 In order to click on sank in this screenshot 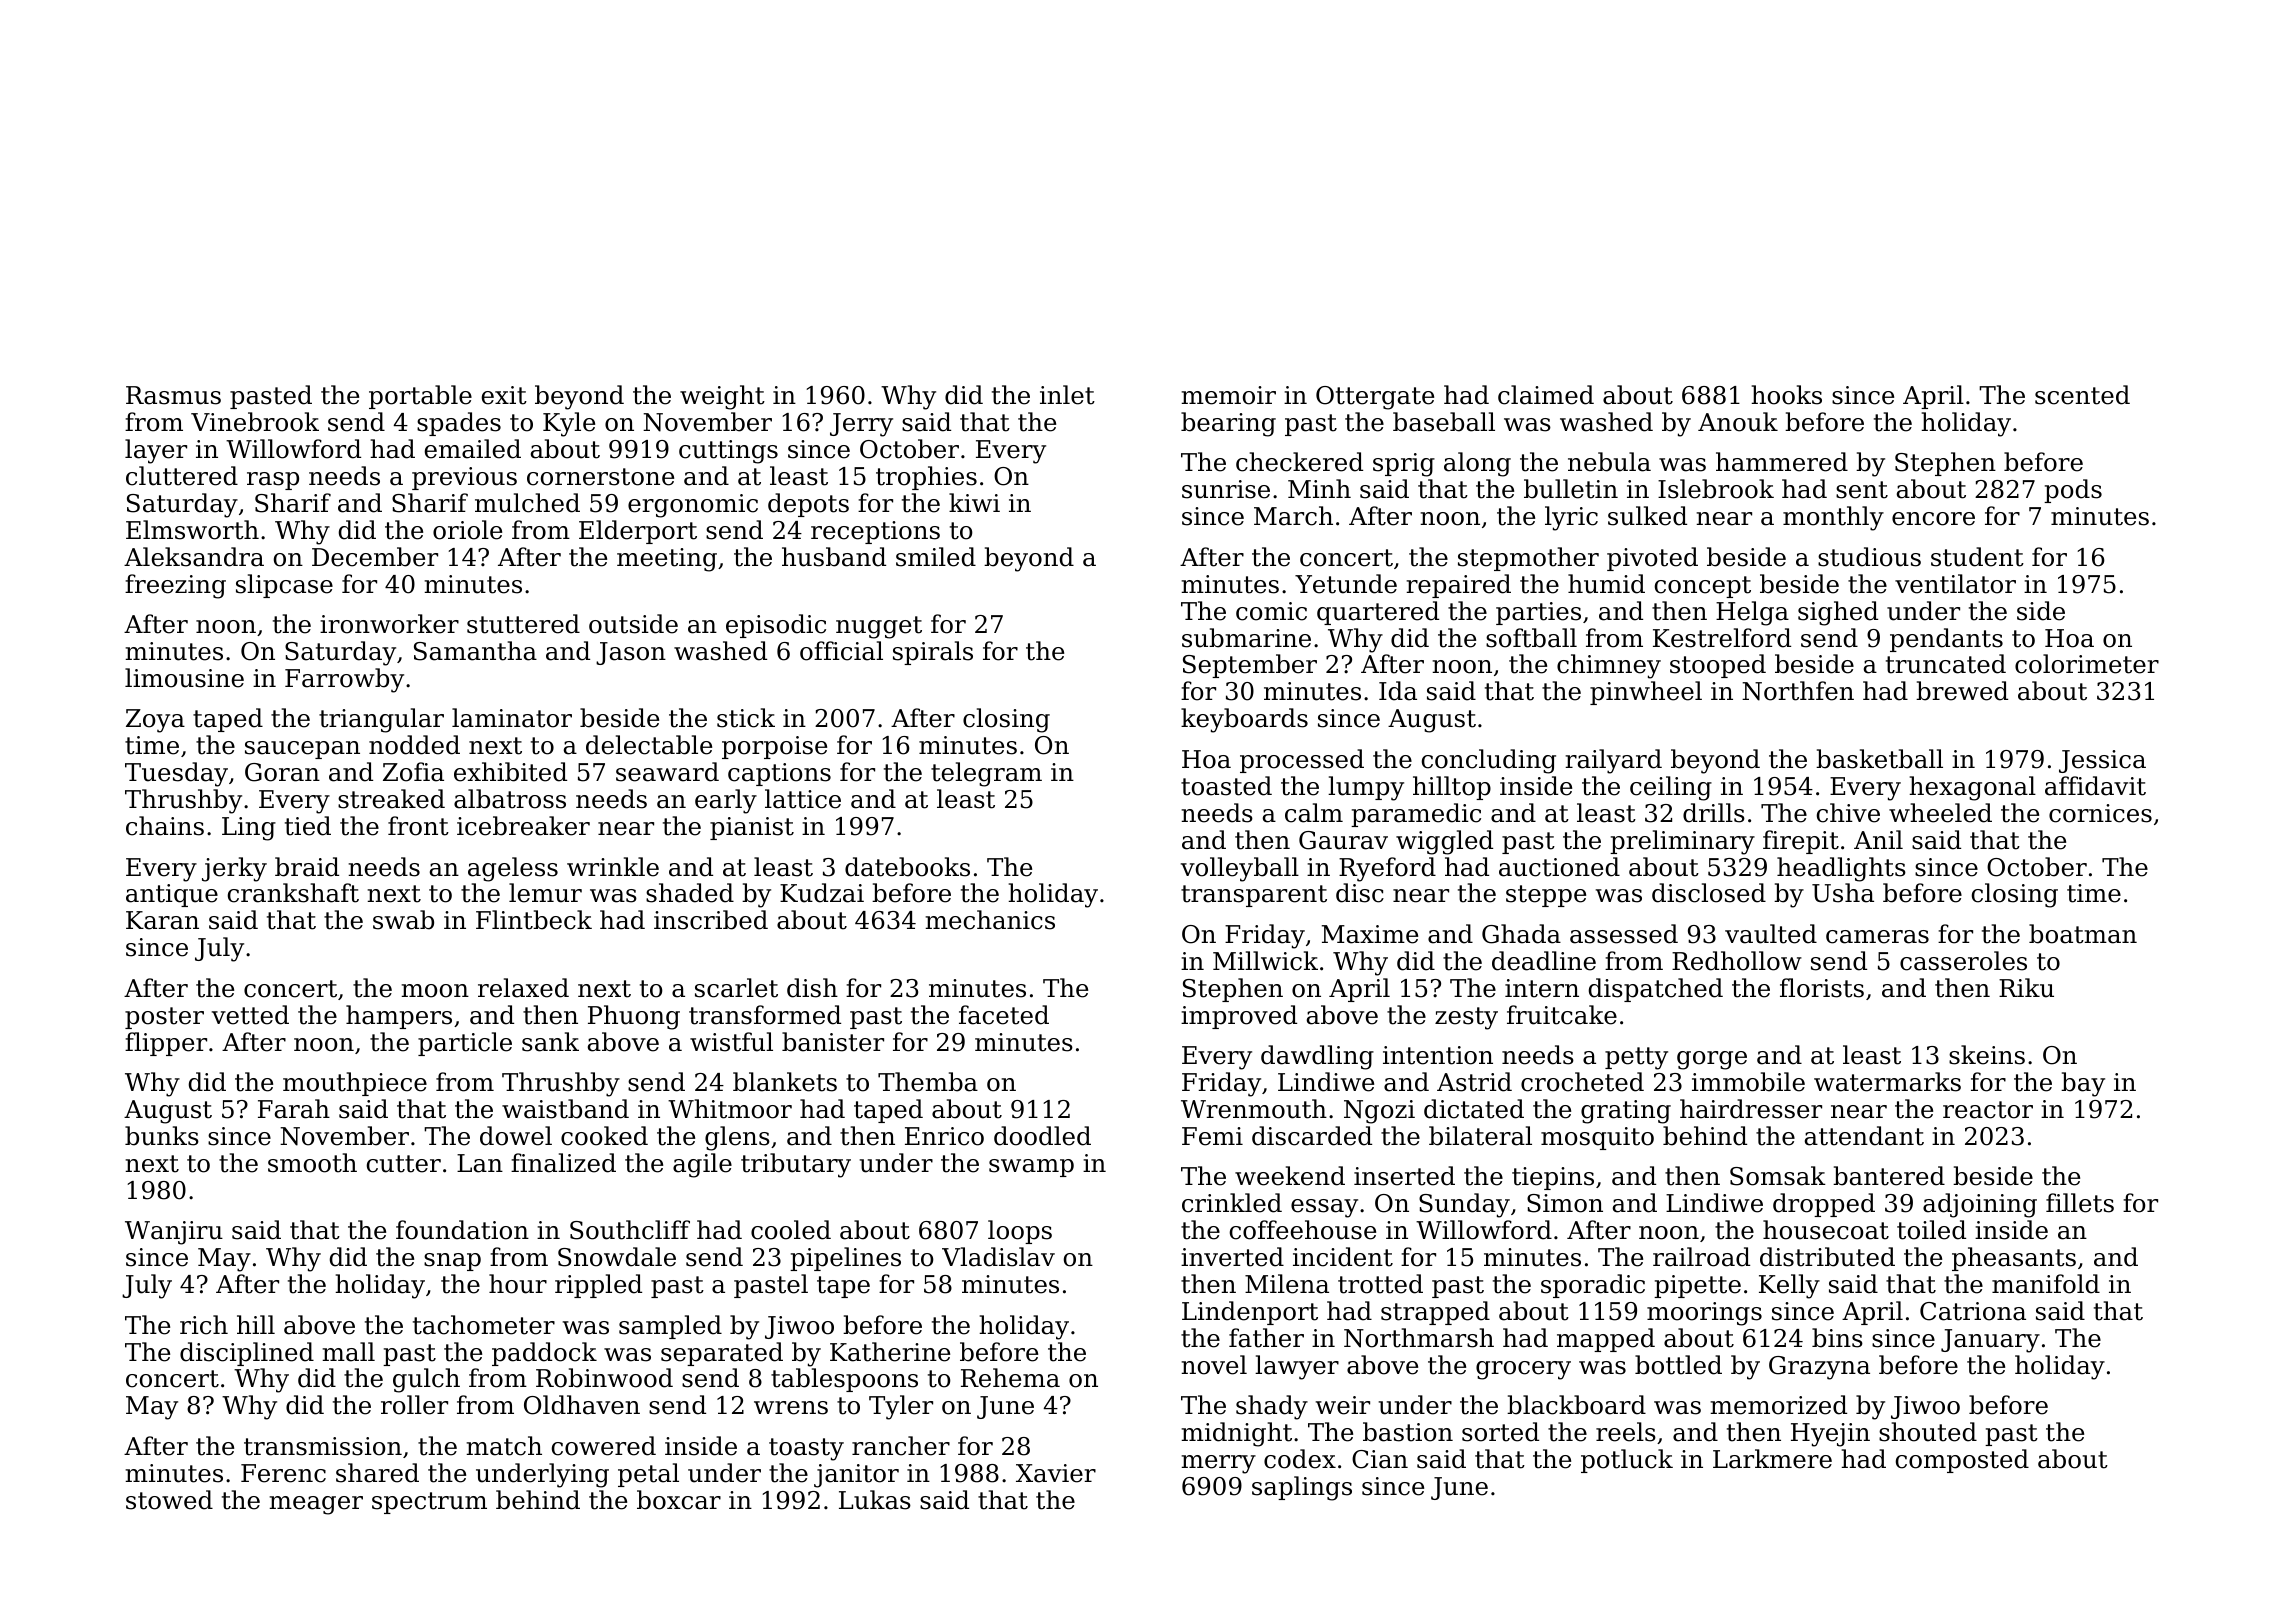, I will do `click(550, 1042)`.
